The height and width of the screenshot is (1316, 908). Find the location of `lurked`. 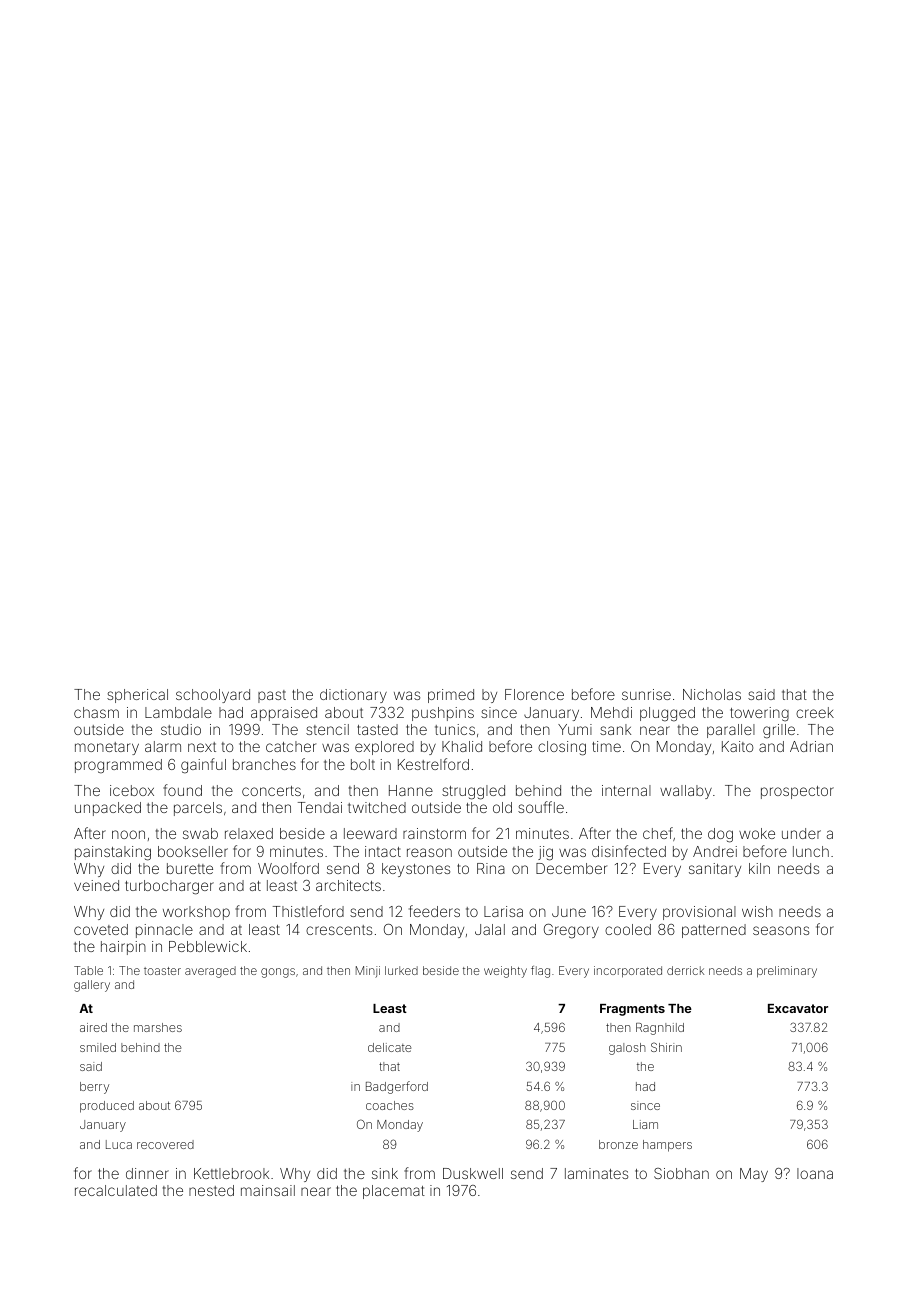

lurked is located at coordinates (401, 970).
